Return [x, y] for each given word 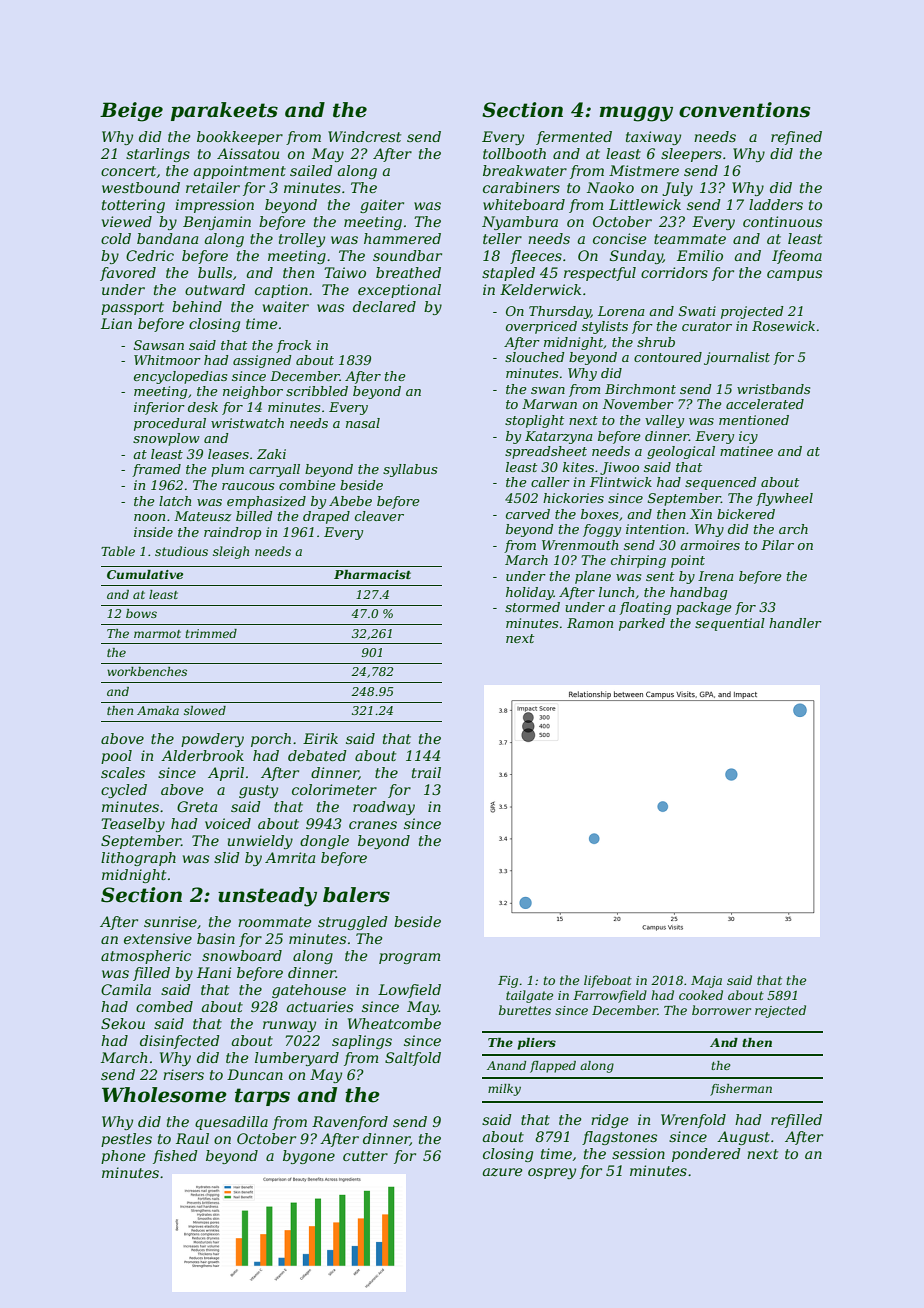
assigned [262, 361]
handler [795, 623]
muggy [636, 114]
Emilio [700, 255]
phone [123, 1157]
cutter [365, 1156]
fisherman [741, 1090]
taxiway [653, 138]
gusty [258, 791]
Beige [131, 112]
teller [502, 238]
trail [426, 772]
